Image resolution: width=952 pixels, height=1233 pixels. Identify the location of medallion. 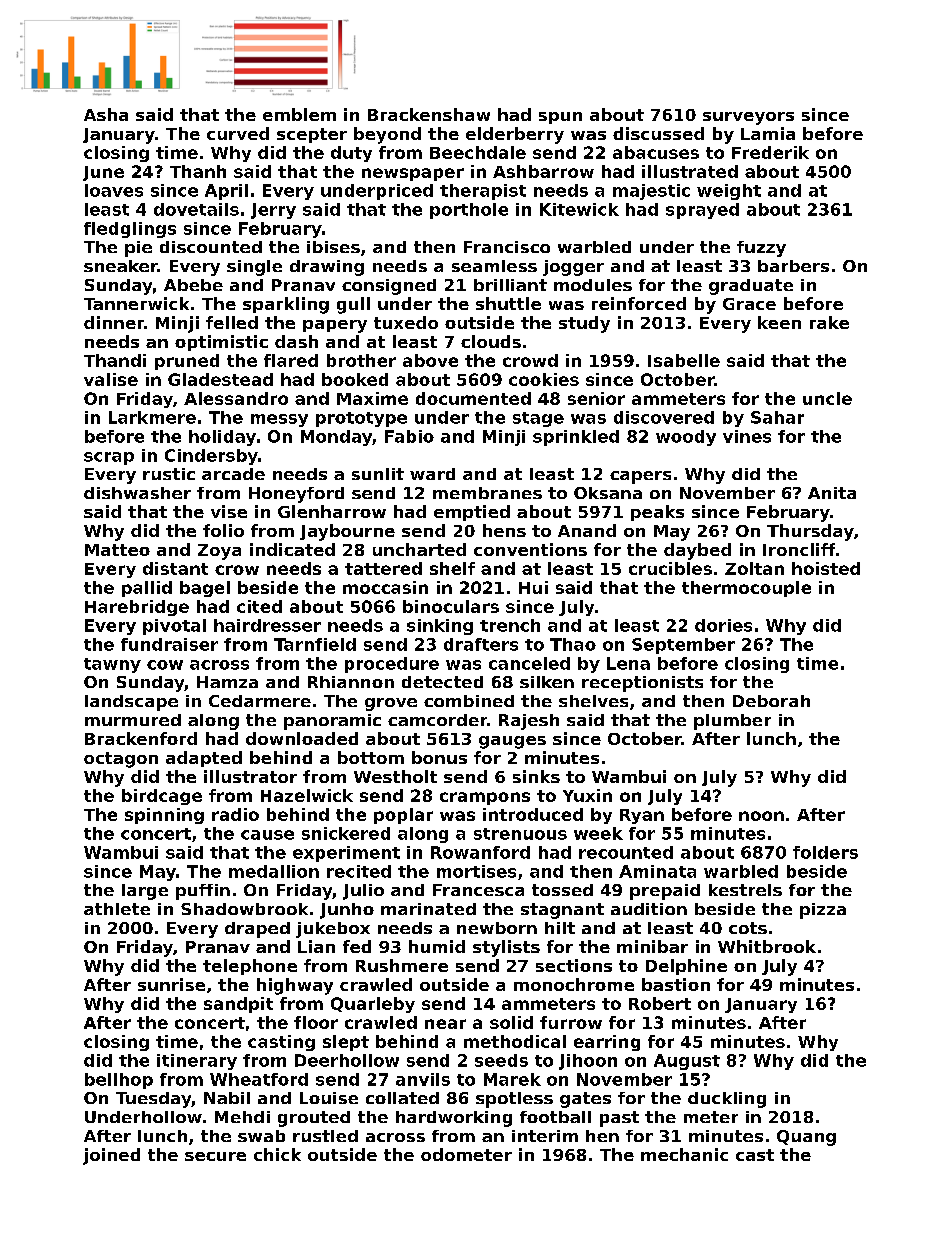
(274, 871).
